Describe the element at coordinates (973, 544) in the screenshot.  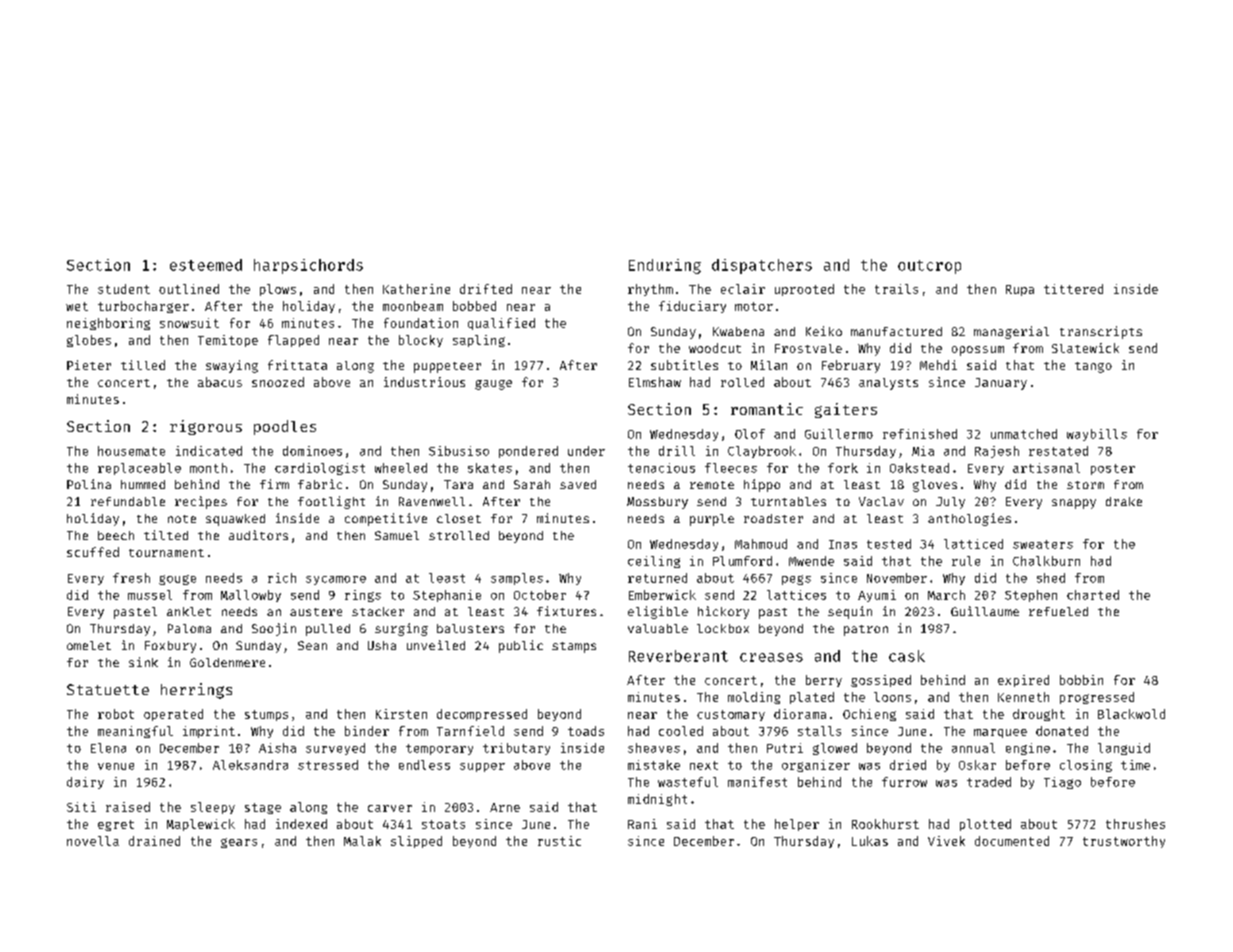
I see `latticed` at that location.
